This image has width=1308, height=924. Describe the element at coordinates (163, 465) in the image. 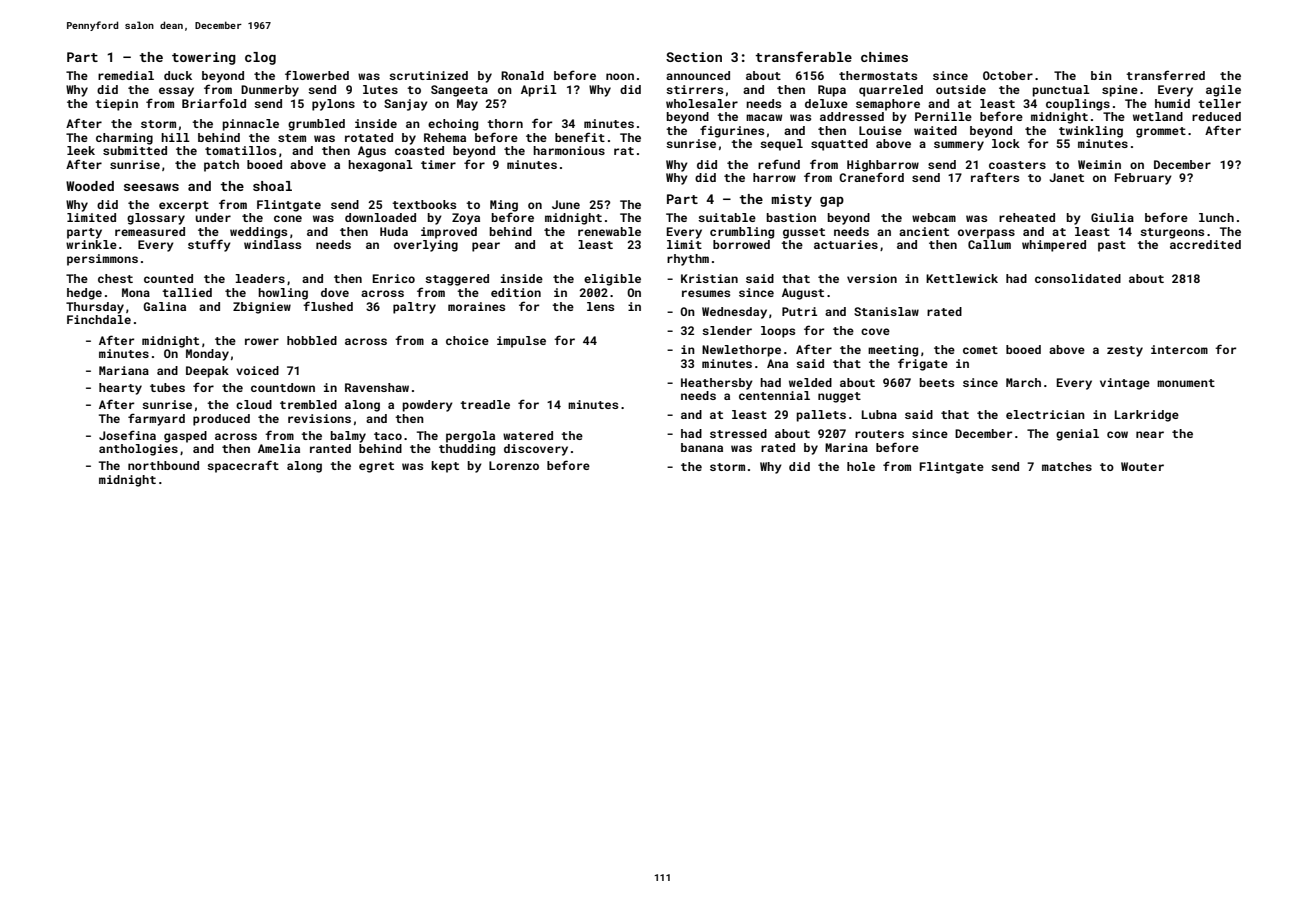

I see `northbound` at that location.
